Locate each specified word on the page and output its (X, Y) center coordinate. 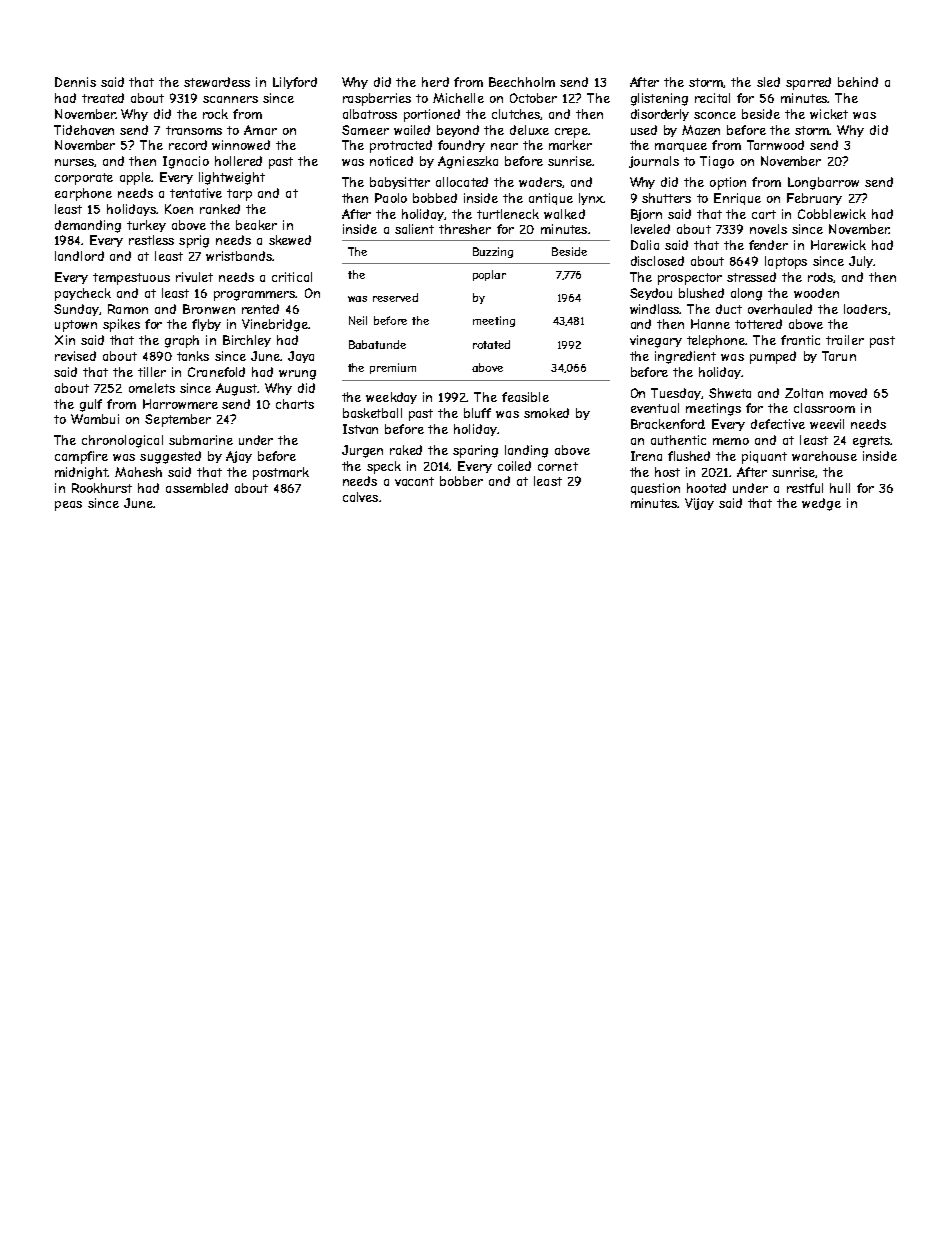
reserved (395, 297)
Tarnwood (775, 145)
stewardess (217, 82)
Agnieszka (468, 162)
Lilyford (295, 83)
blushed (701, 293)
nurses (75, 163)
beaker (256, 225)
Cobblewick (832, 214)
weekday (391, 398)
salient (414, 229)
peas (68, 506)
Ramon (128, 309)
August (237, 389)
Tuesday (676, 394)
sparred (808, 83)
